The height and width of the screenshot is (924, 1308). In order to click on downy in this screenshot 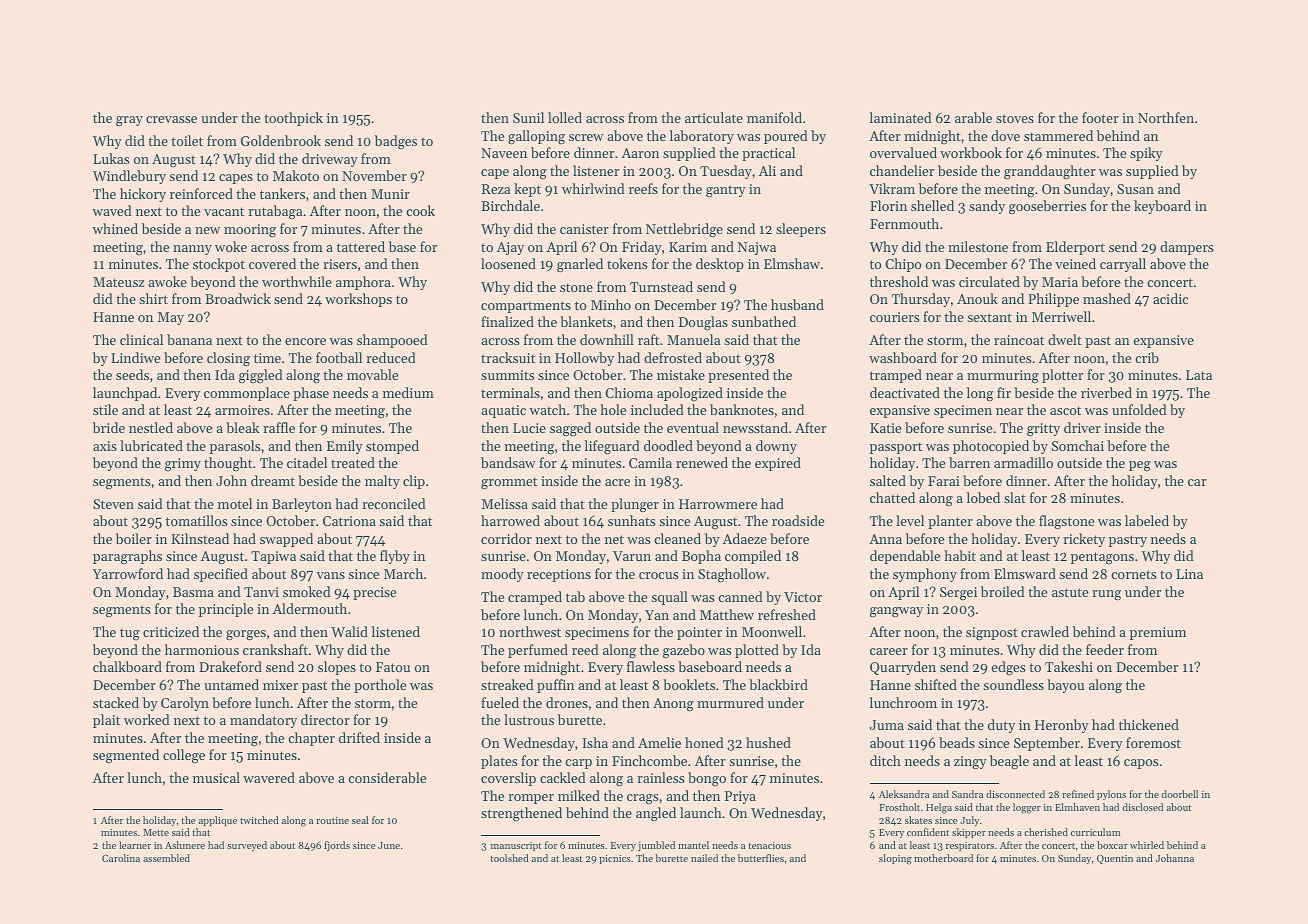, I will do `click(776, 447)`.
